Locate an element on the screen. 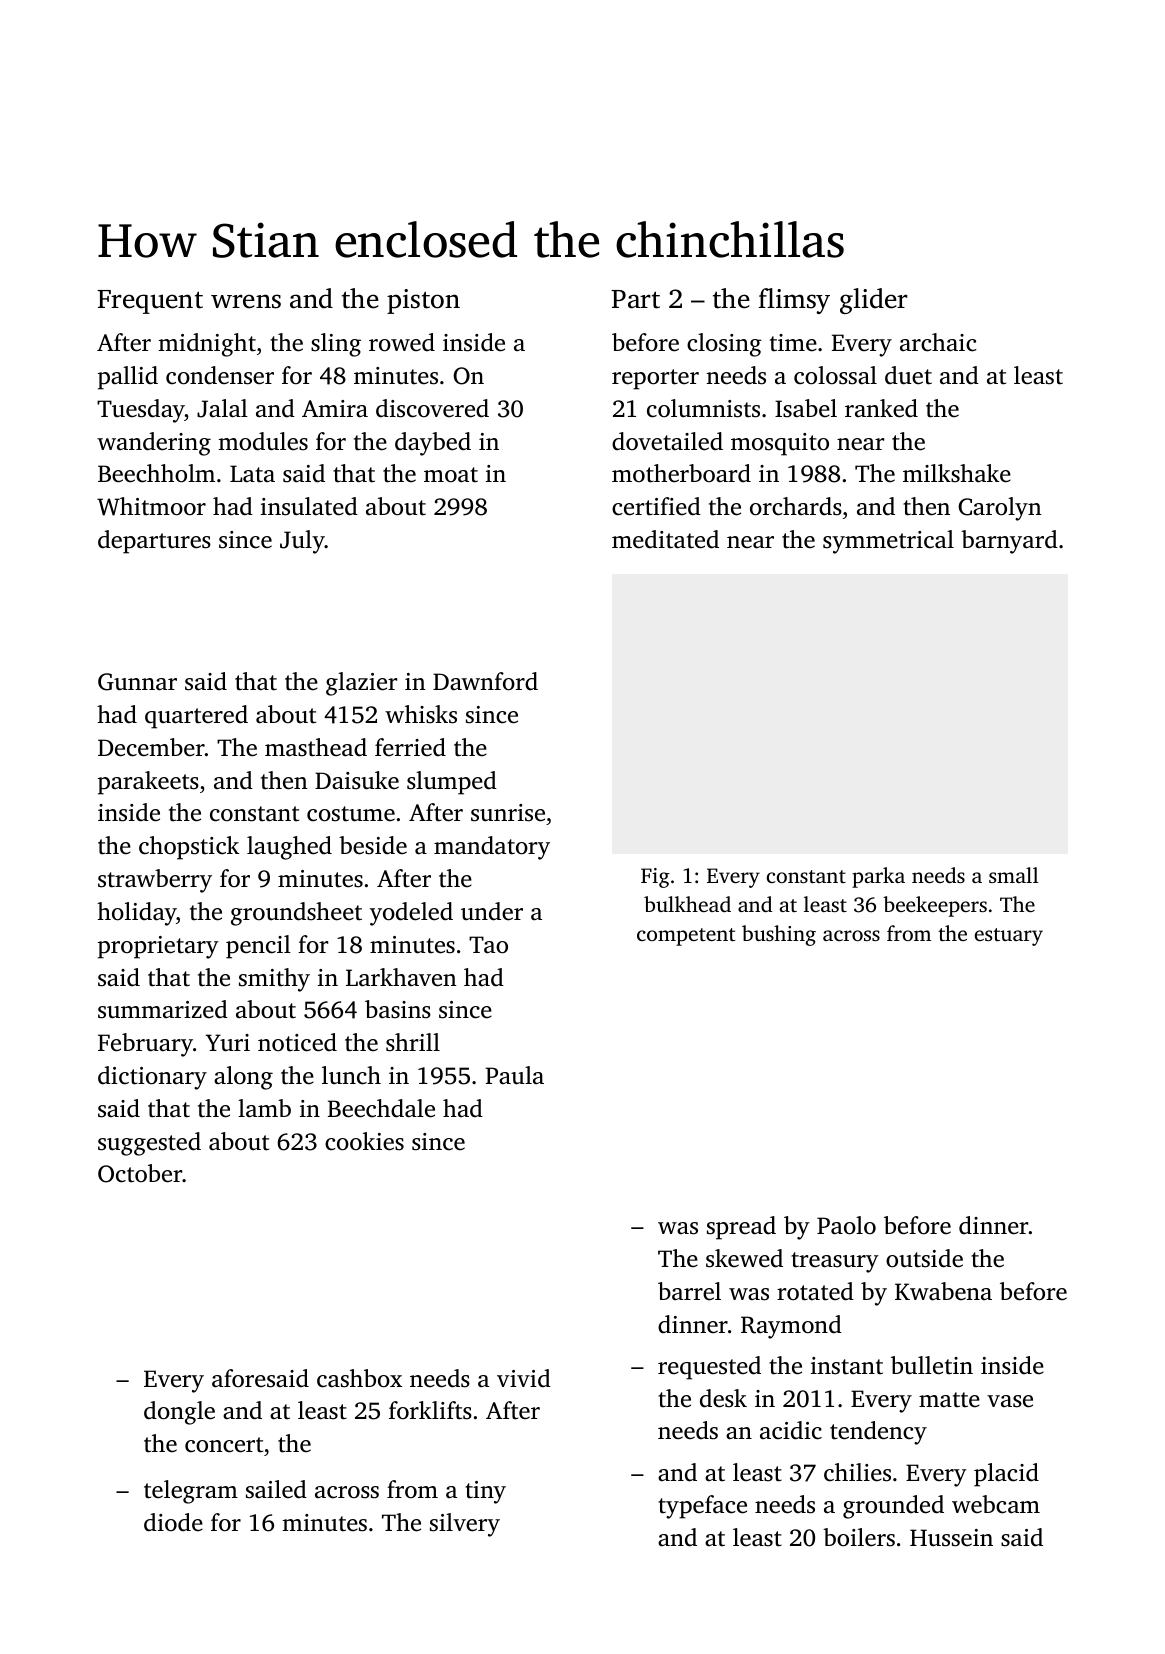 This screenshot has height=1654, width=1165. basins is located at coordinates (398, 1009).
